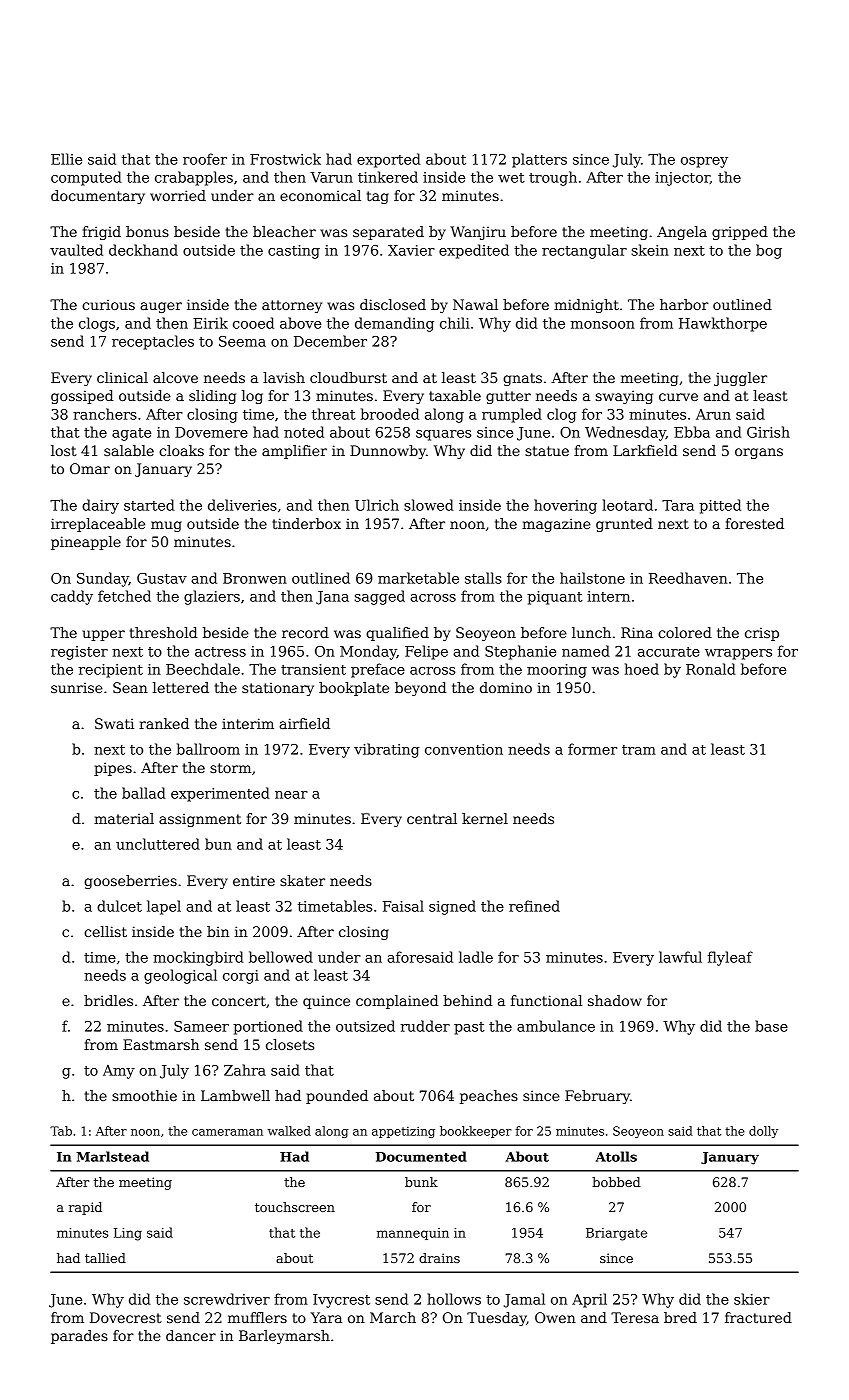 This screenshot has height=1400, width=849. Describe the element at coordinates (278, 689) in the screenshot. I see `stationary` at that location.
